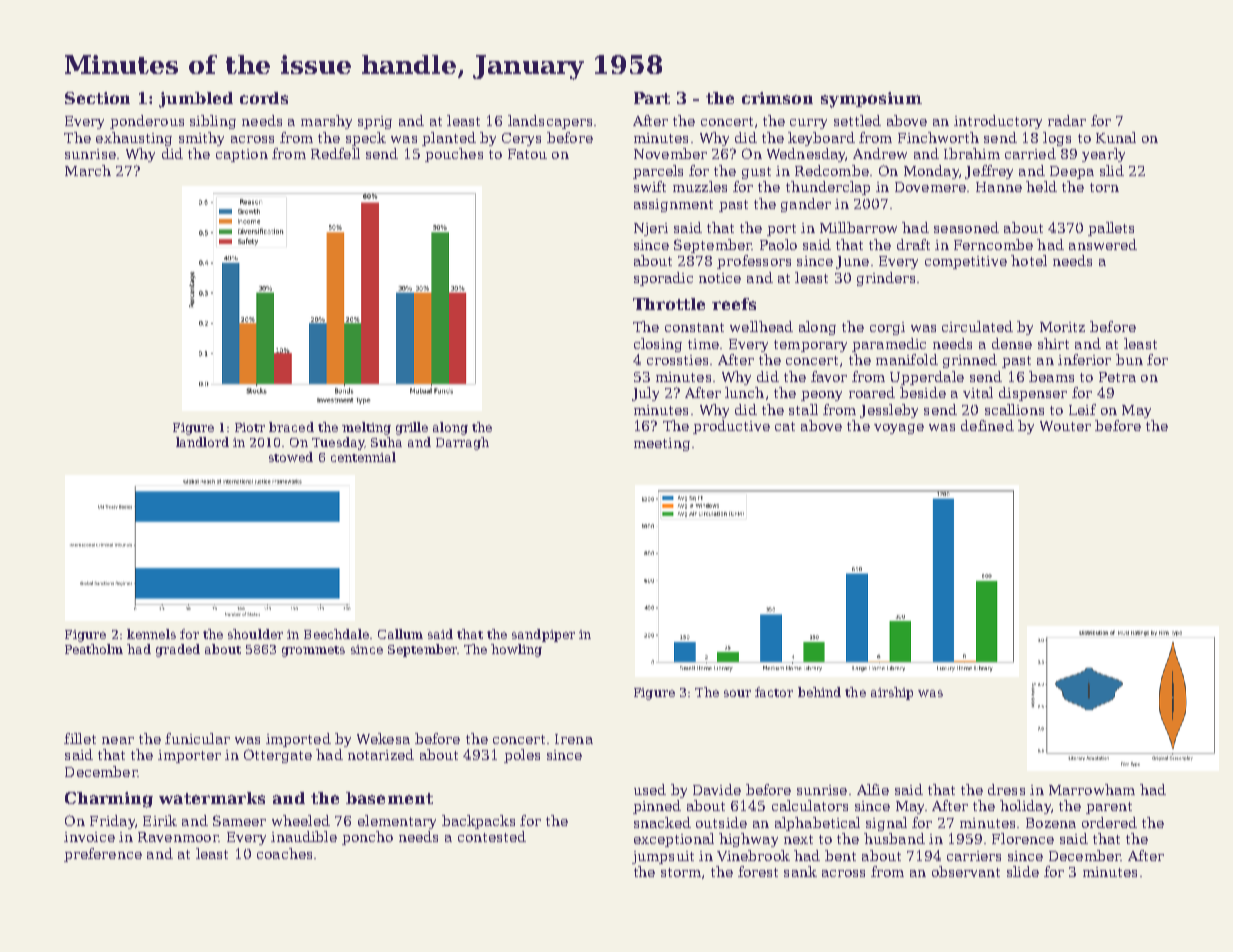 The height and width of the screenshot is (952, 1233). What do you see at coordinates (336, 634) in the screenshot?
I see `Beechdale` at bounding box center [336, 634].
